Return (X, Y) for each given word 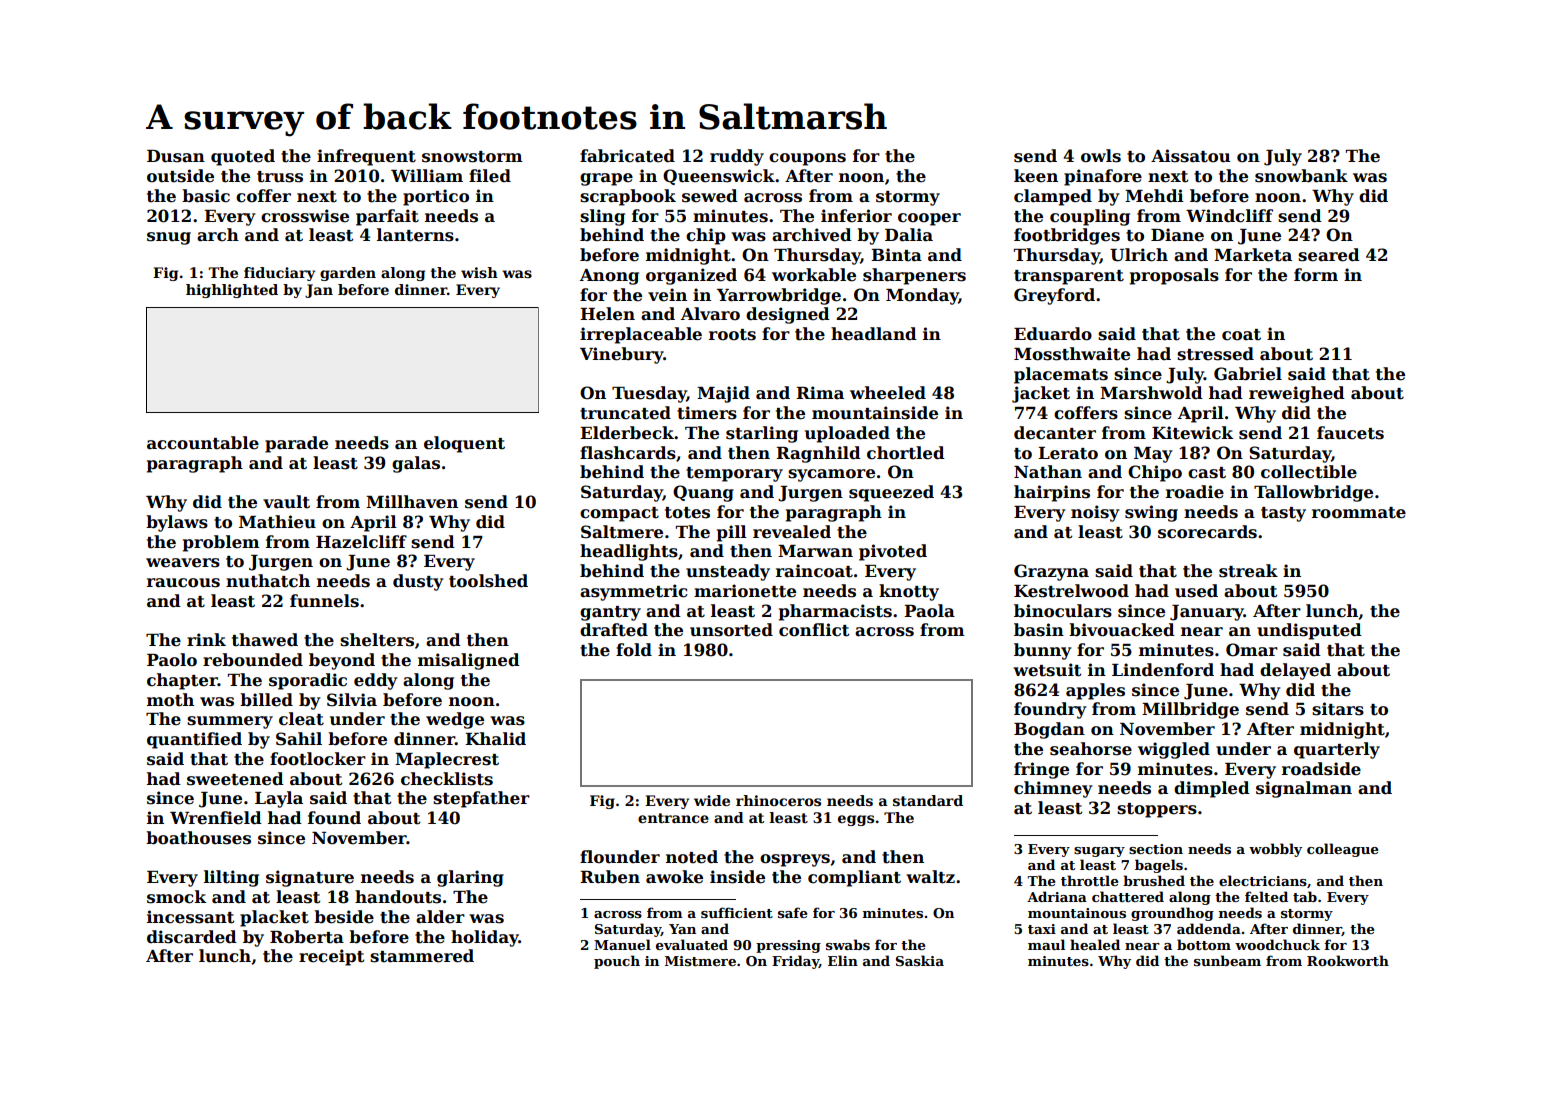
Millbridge (1190, 710)
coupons (807, 159)
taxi (1042, 929)
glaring (470, 878)
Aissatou (1191, 156)
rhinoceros (778, 800)
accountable (203, 443)
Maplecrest (447, 760)
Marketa (1253, 255)
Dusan (176, 156)
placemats (1061, 375)
